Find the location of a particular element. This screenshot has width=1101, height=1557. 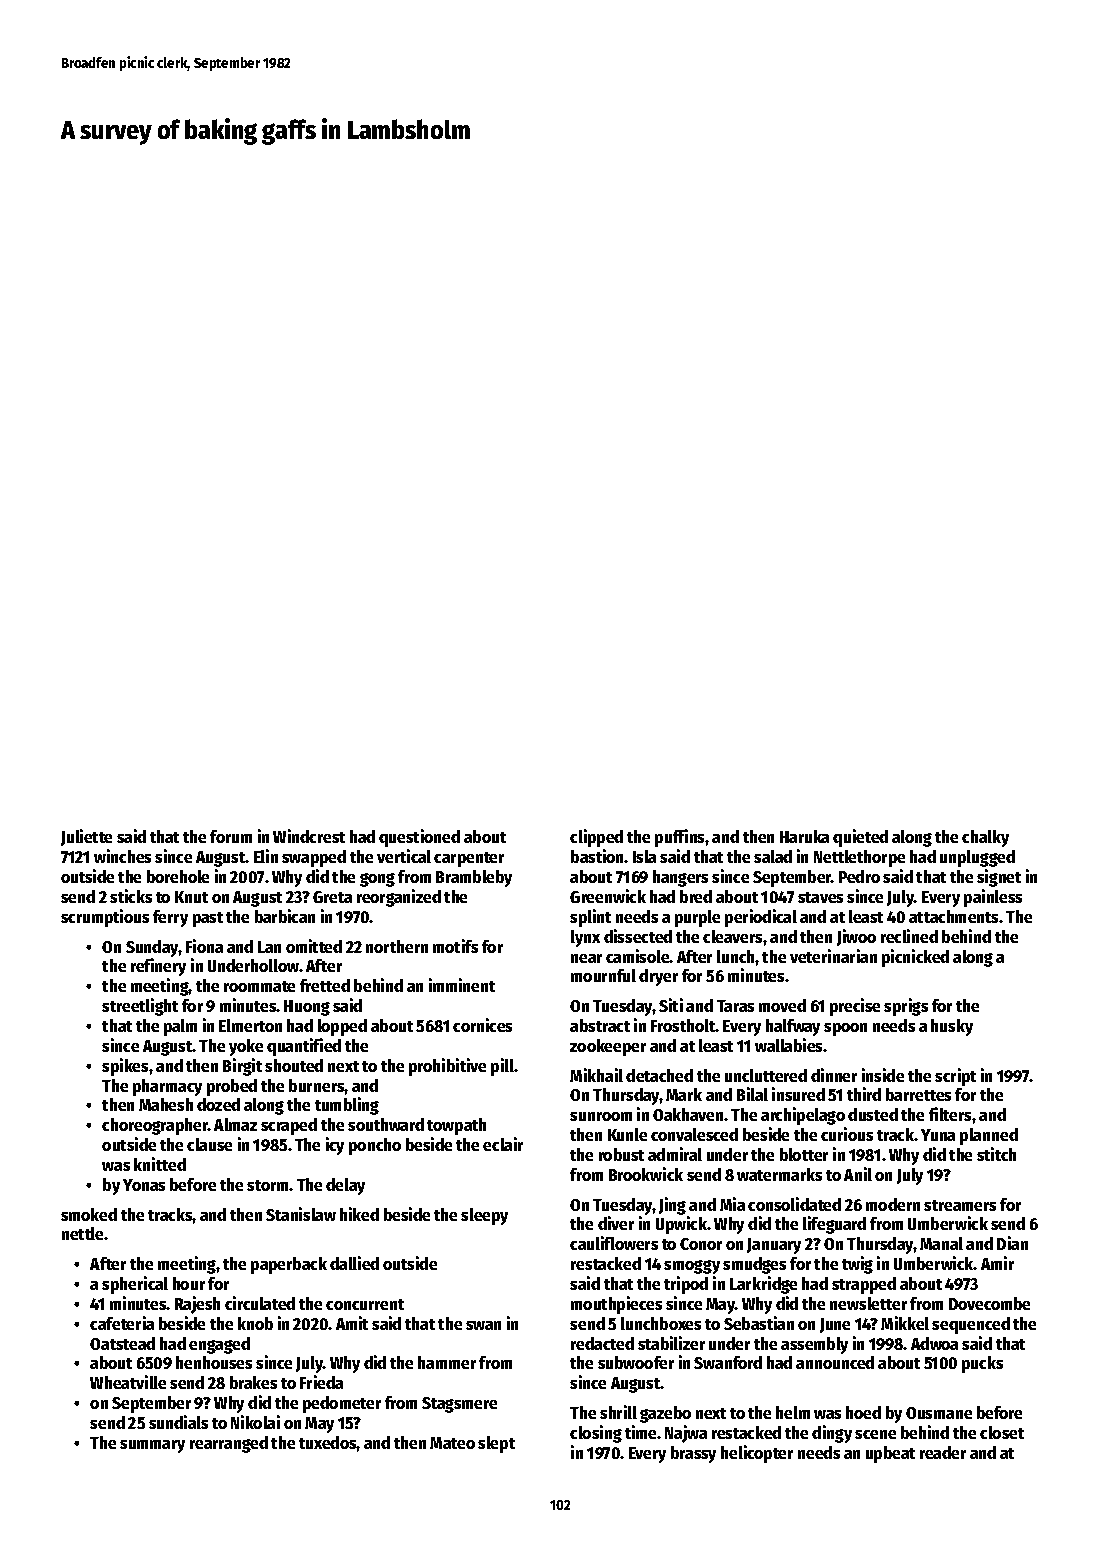

Almaz is located at coordinates (235, 1124).
